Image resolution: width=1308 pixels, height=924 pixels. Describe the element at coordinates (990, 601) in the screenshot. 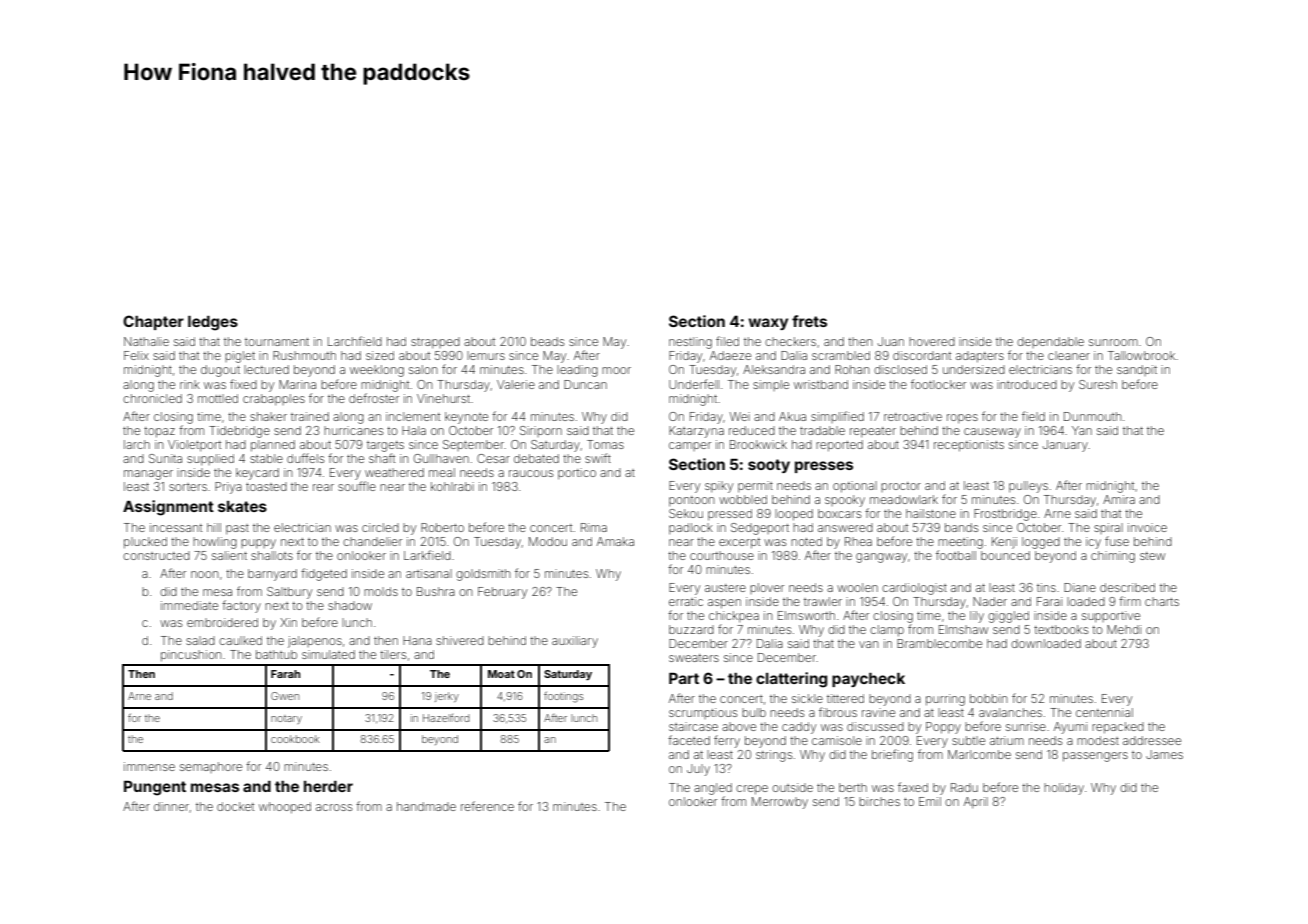

I see `Nader` at that location.
